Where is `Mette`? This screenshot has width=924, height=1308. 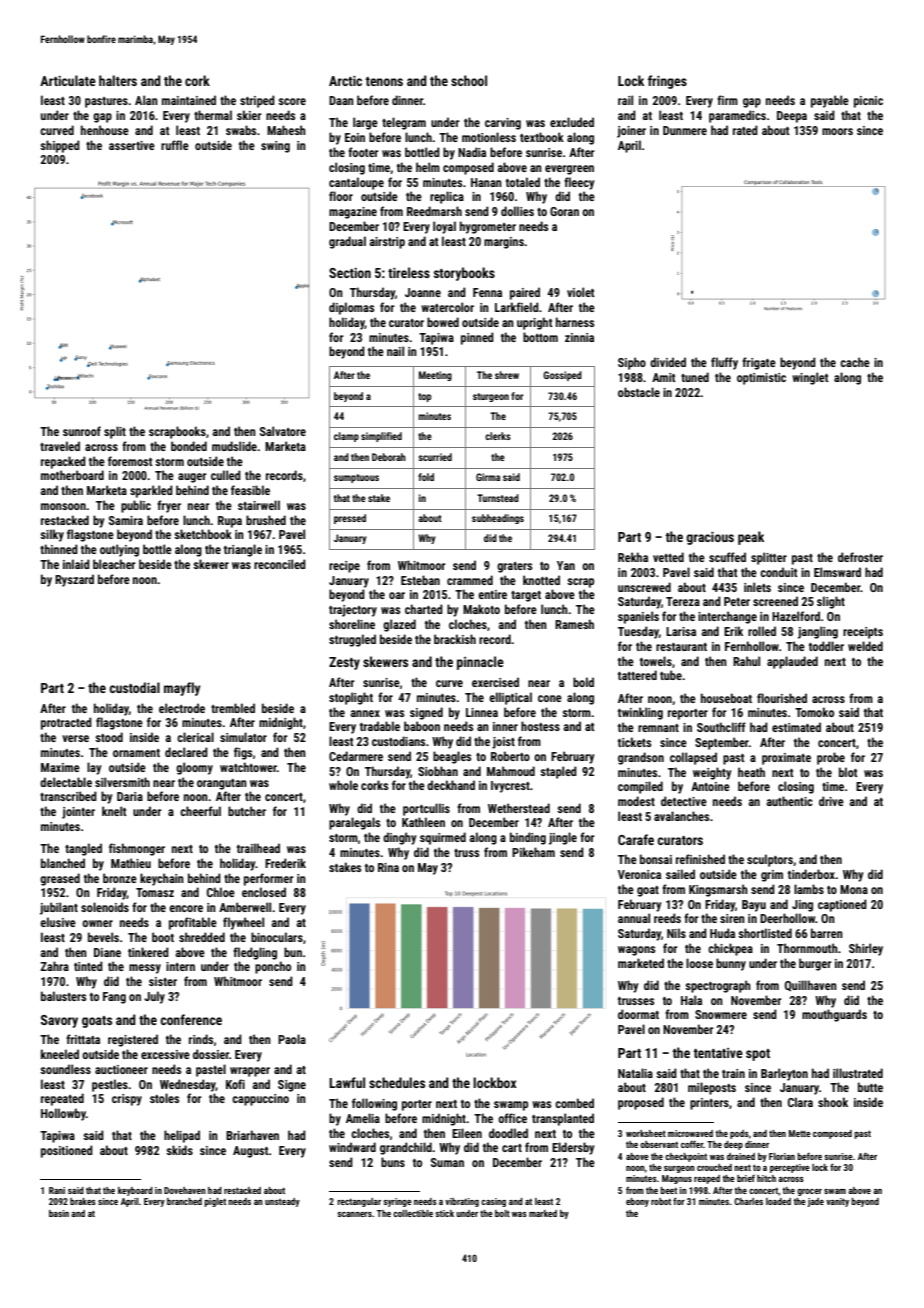
Mette is located at coordinates (800, 1133).
